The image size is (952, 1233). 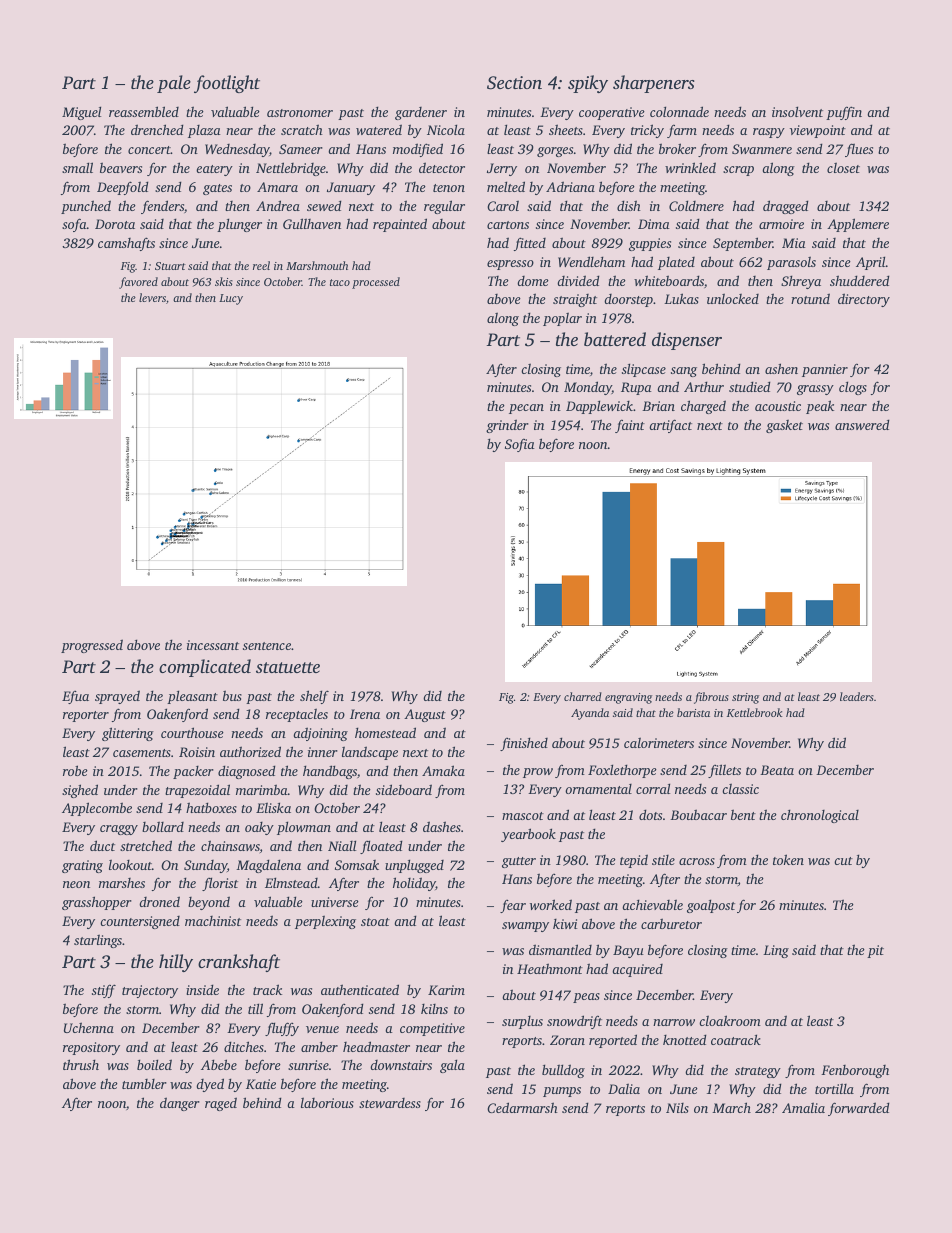 What do you see at coordinates (615, 339) in the screenshot?
I see `battered` at bounding box center [615, 339].
